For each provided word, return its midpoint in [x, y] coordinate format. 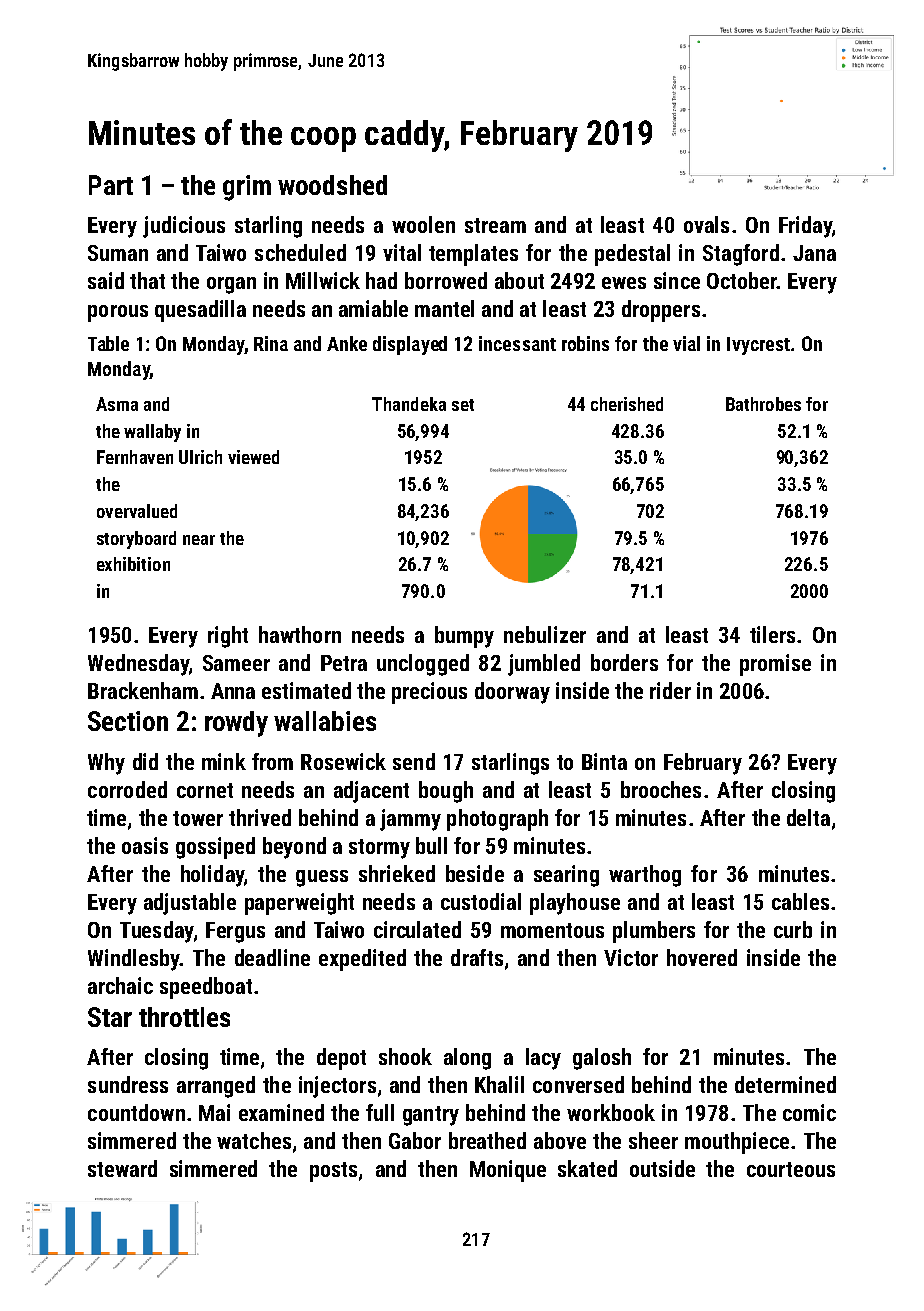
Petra [344, 663]
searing [566, 876]
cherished [627, 404]
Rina [271, 343]
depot [341, 1059]
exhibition [133, 564]
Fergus [235, 932]
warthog [645, 876]
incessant [517, 343]
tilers [772, 634]
